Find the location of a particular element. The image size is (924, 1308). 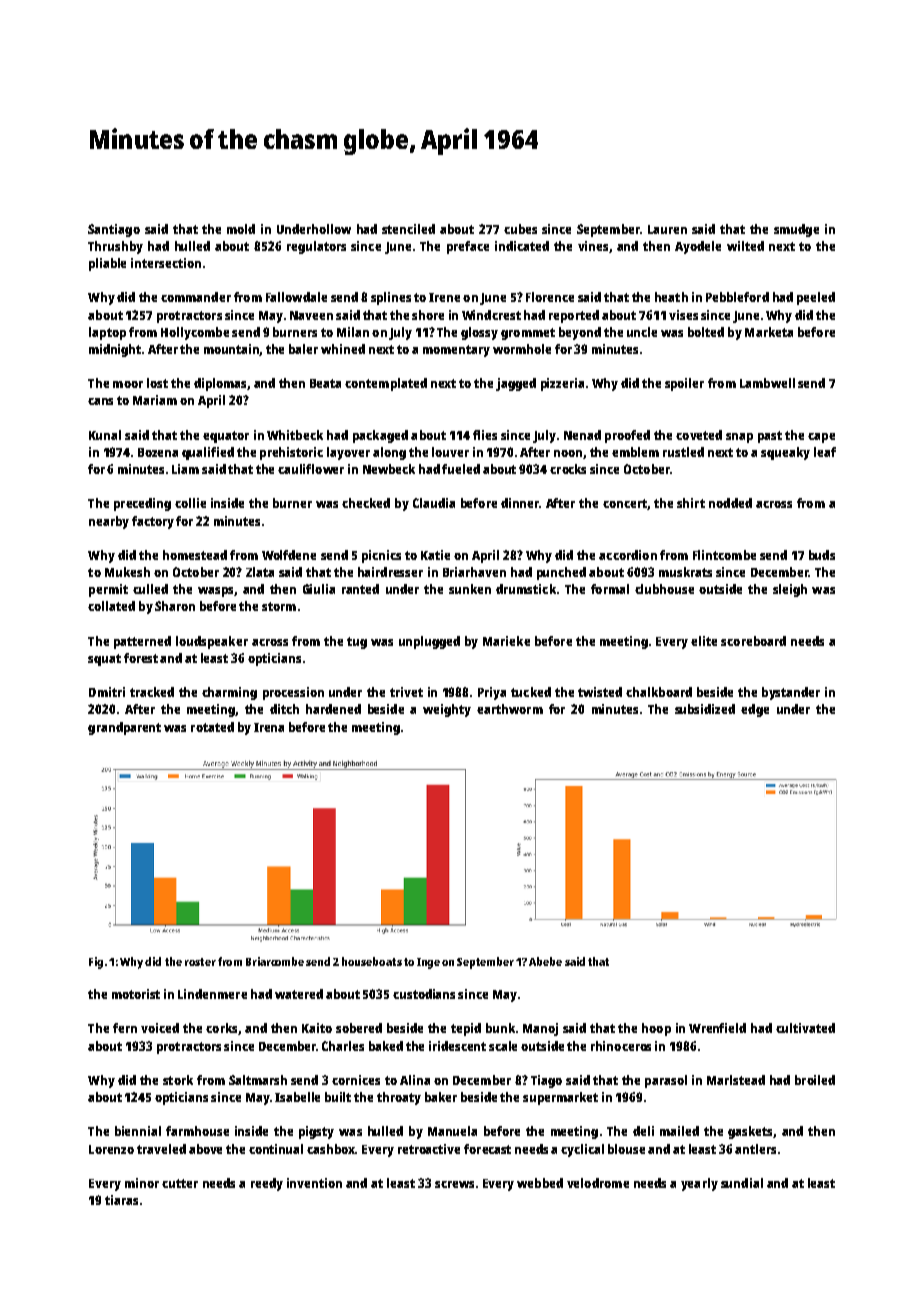

mold is located at coordinates (241, 229).
